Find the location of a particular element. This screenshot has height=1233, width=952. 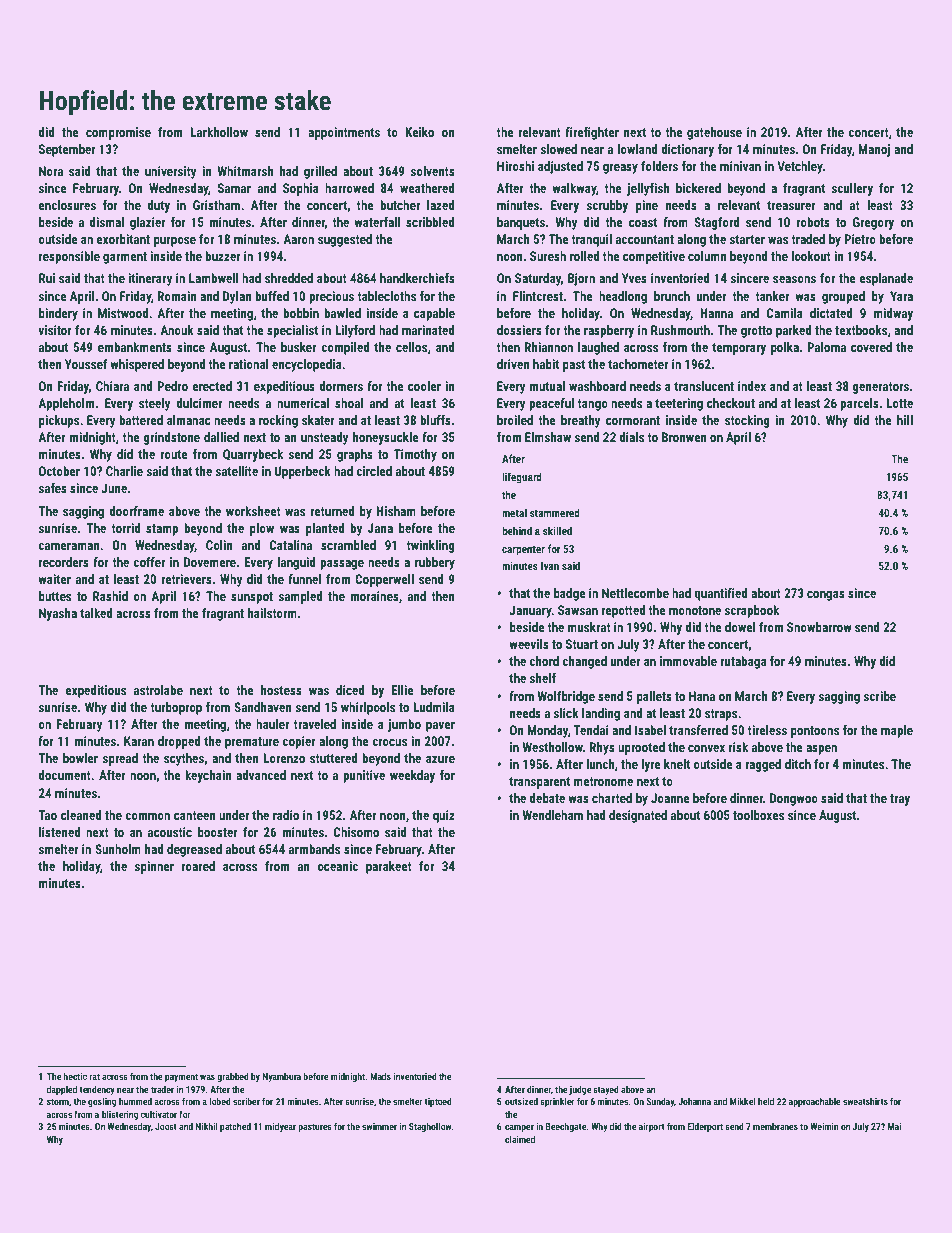

quantified is located at coordinates (721, 594).
